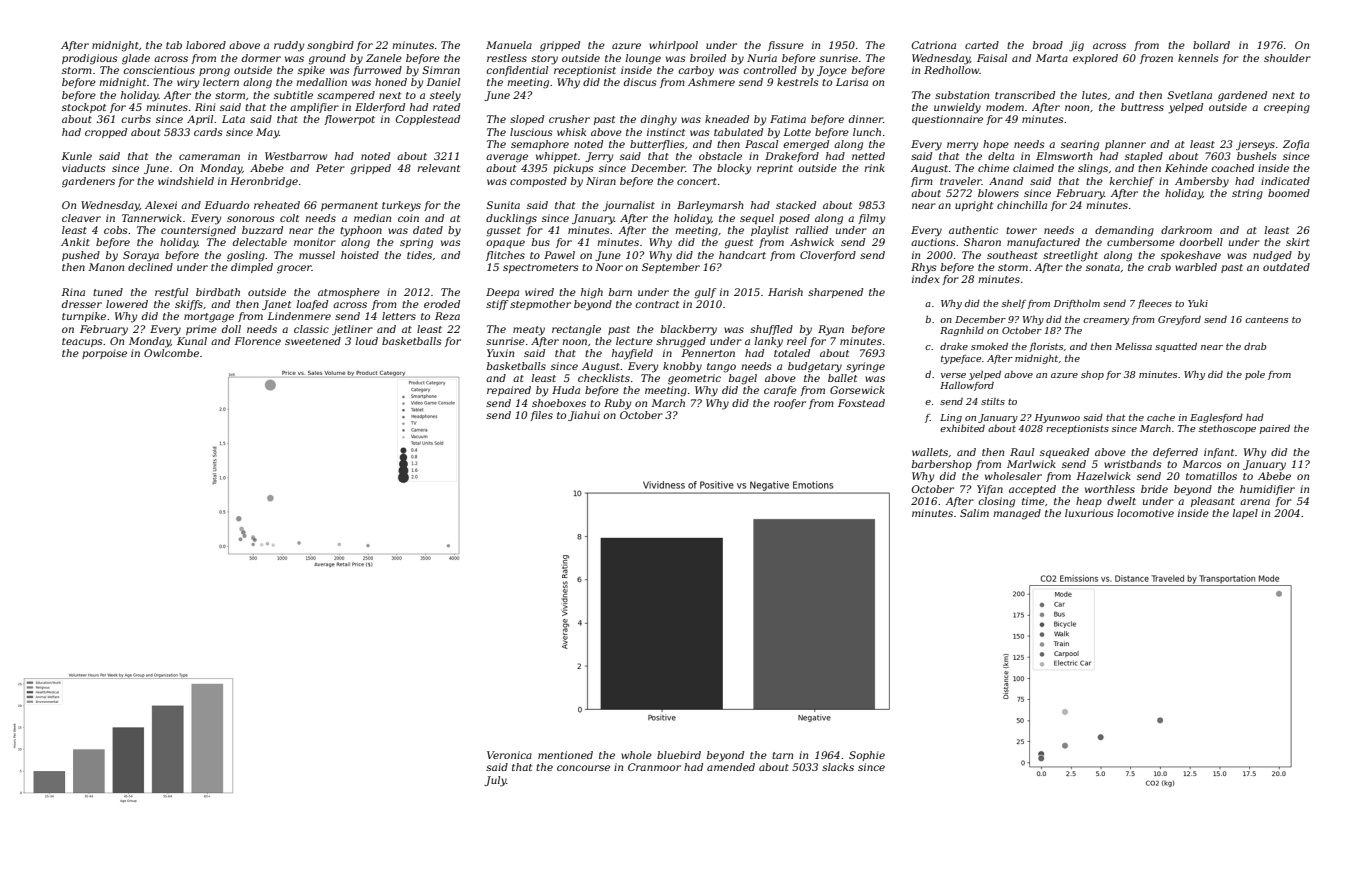 This screenshot has width=1372, height=887. Describe the element at coordinates (509, 755) in the screenshot. I see `Veronica` at that location.
